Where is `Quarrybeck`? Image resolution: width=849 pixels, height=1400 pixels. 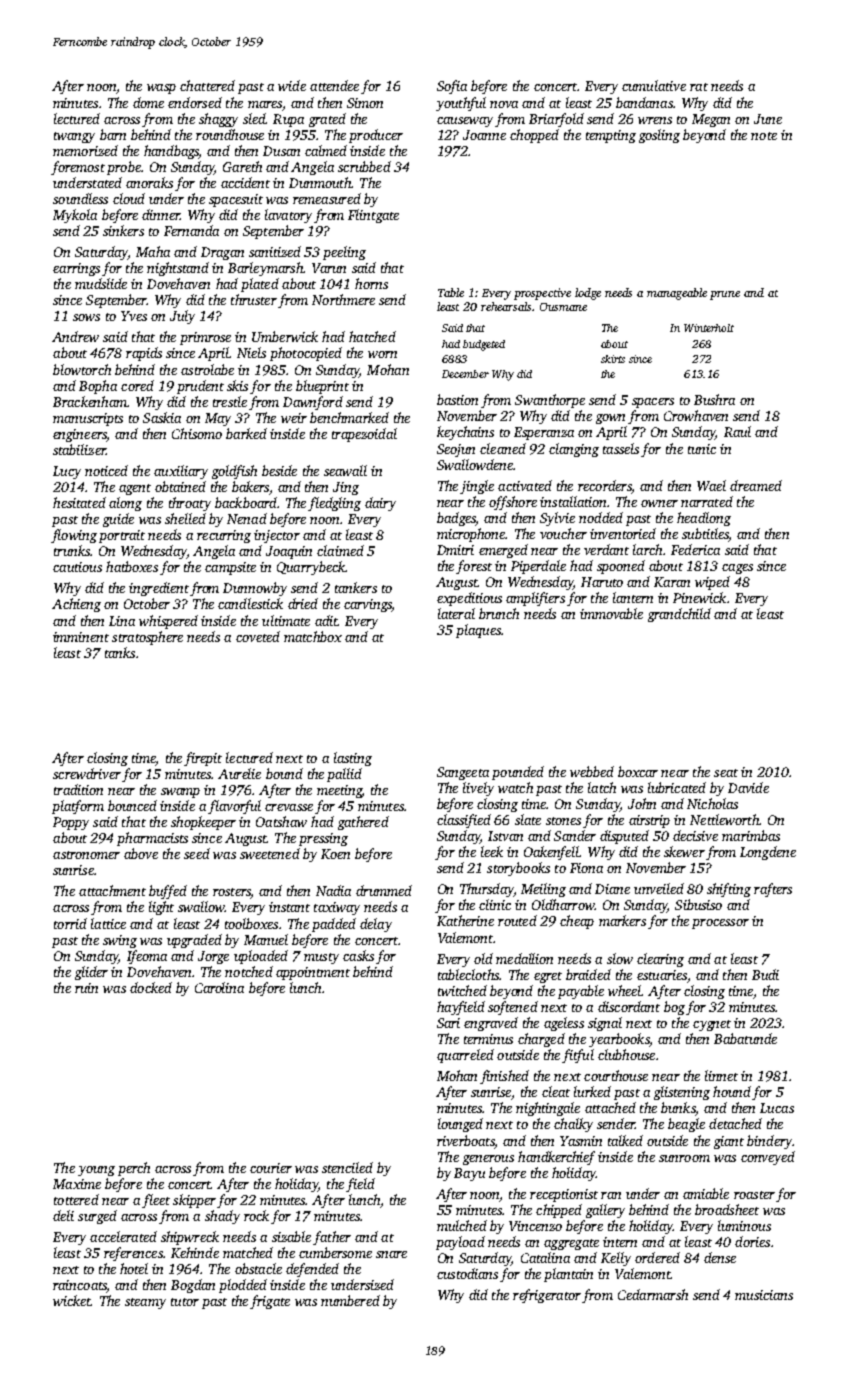 Quarrybeck is located at coordinates (311, 568).
